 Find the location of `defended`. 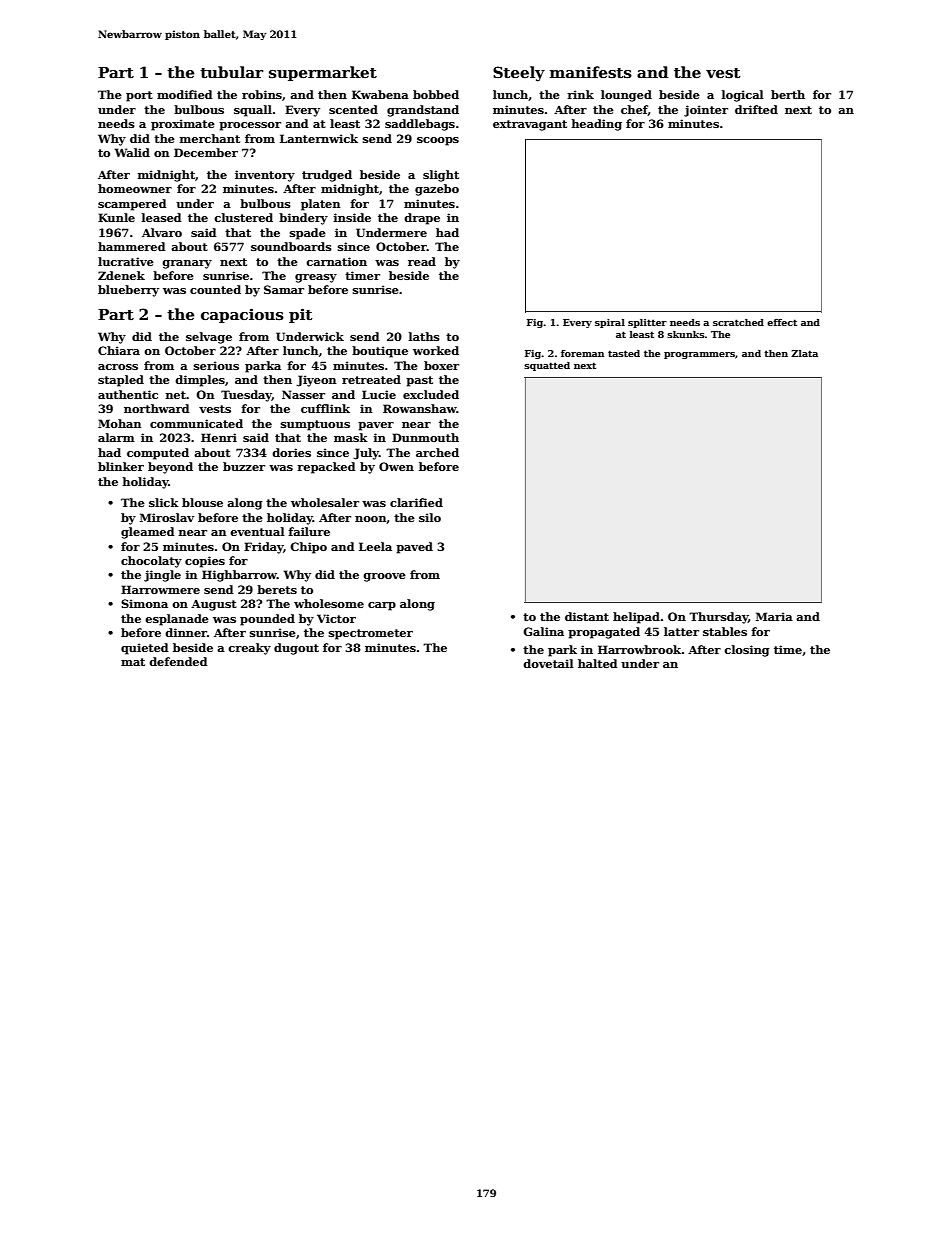

defended is located at coordinates (178, 661).
